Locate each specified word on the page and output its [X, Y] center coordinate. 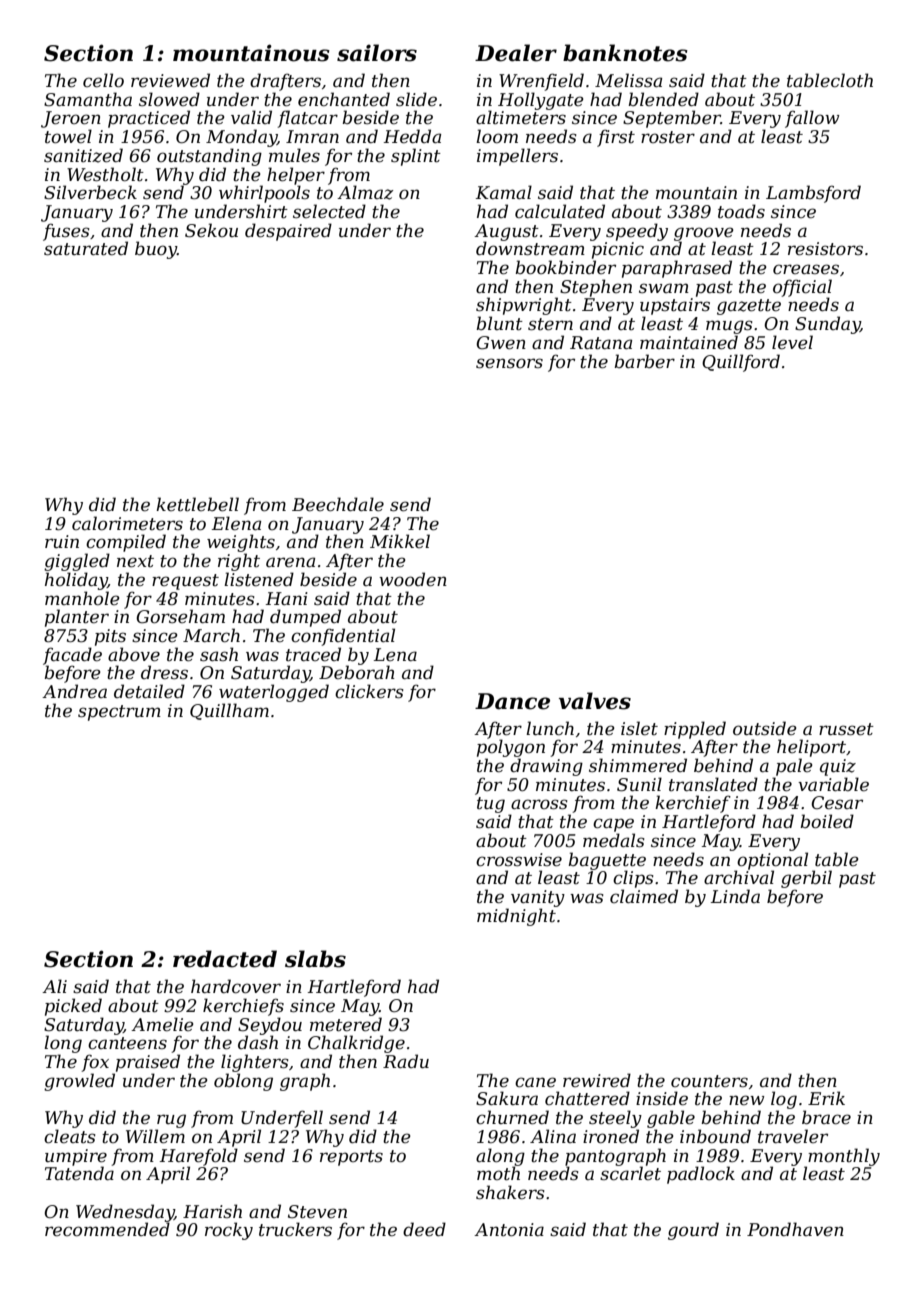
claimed [644, 896]
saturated [86, 248]
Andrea [74, 691]
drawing [546, 767]
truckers [295, 1229]
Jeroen [71, 119]
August [506, 232]
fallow [812, 119]
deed [424, 1229]
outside [765, 728]
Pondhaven [795, 1229]
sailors [377, 53]
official [802, 288]
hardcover [236, 986]
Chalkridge [356, 1044]
